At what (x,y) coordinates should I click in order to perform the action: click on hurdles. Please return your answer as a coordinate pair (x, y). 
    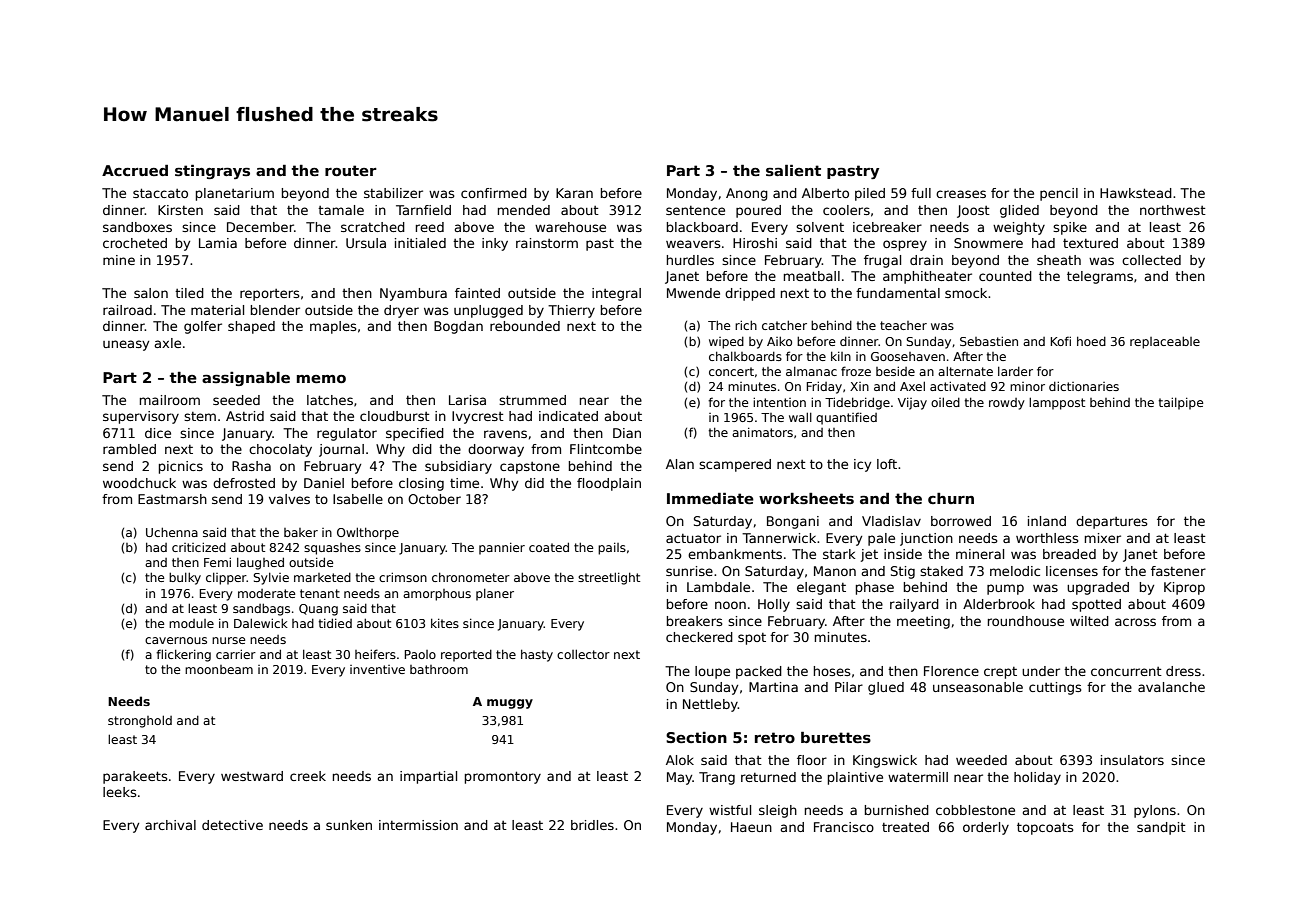
    Looking at the image, I should click on (690, 260).
